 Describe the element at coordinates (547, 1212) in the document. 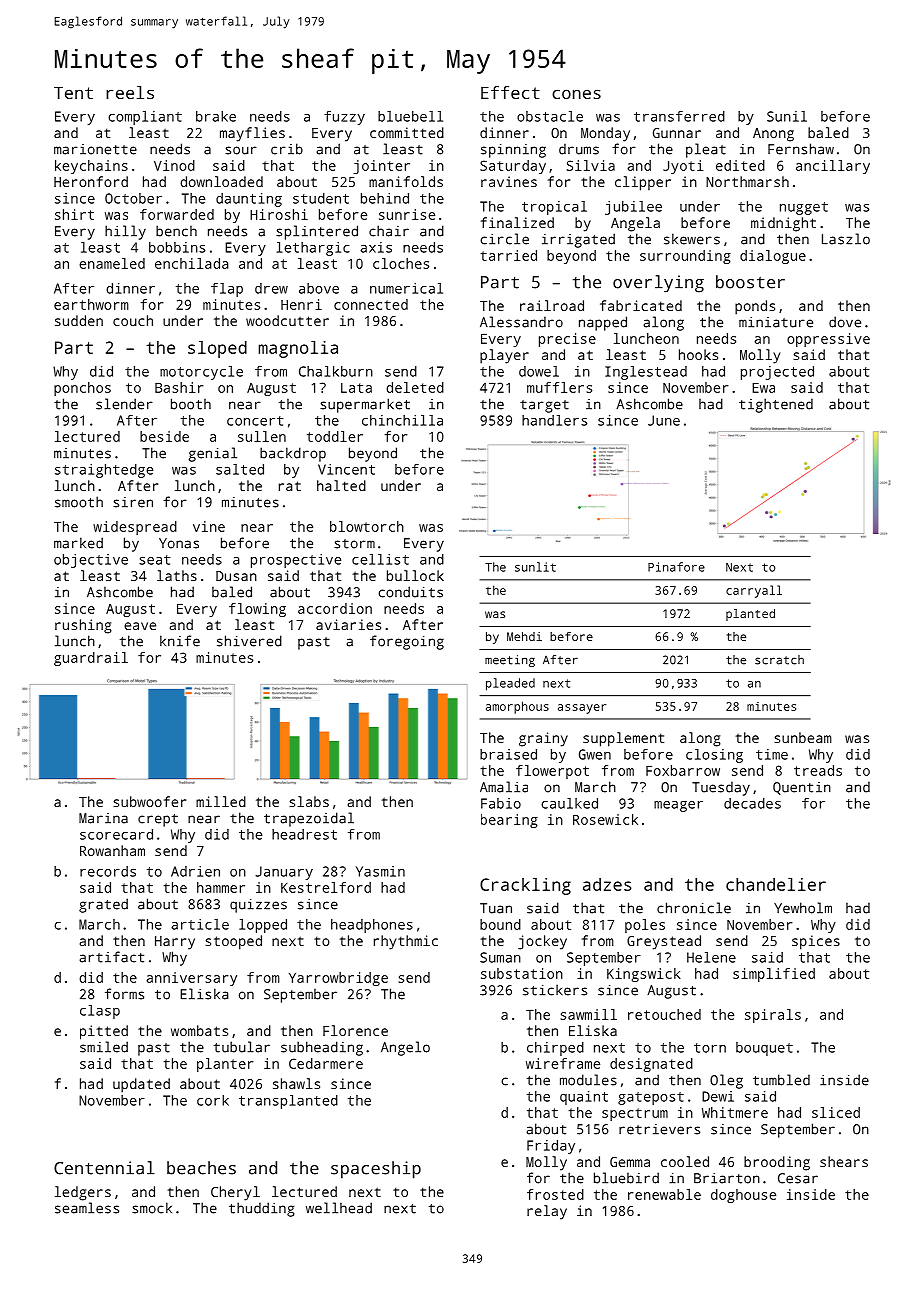

I see `relay` at that location.
